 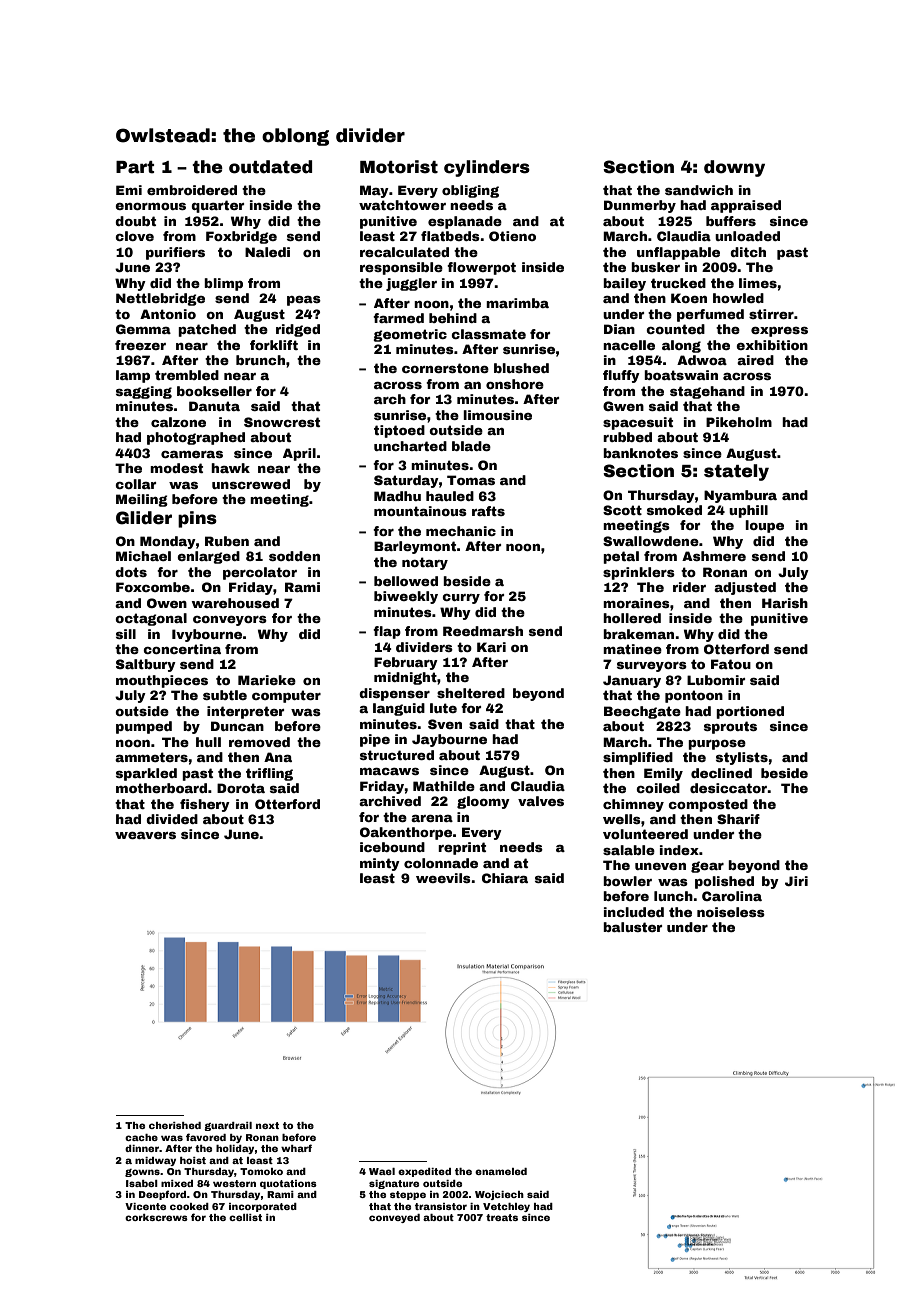 I want to click on noiseless, so click(x=731, y=912).
